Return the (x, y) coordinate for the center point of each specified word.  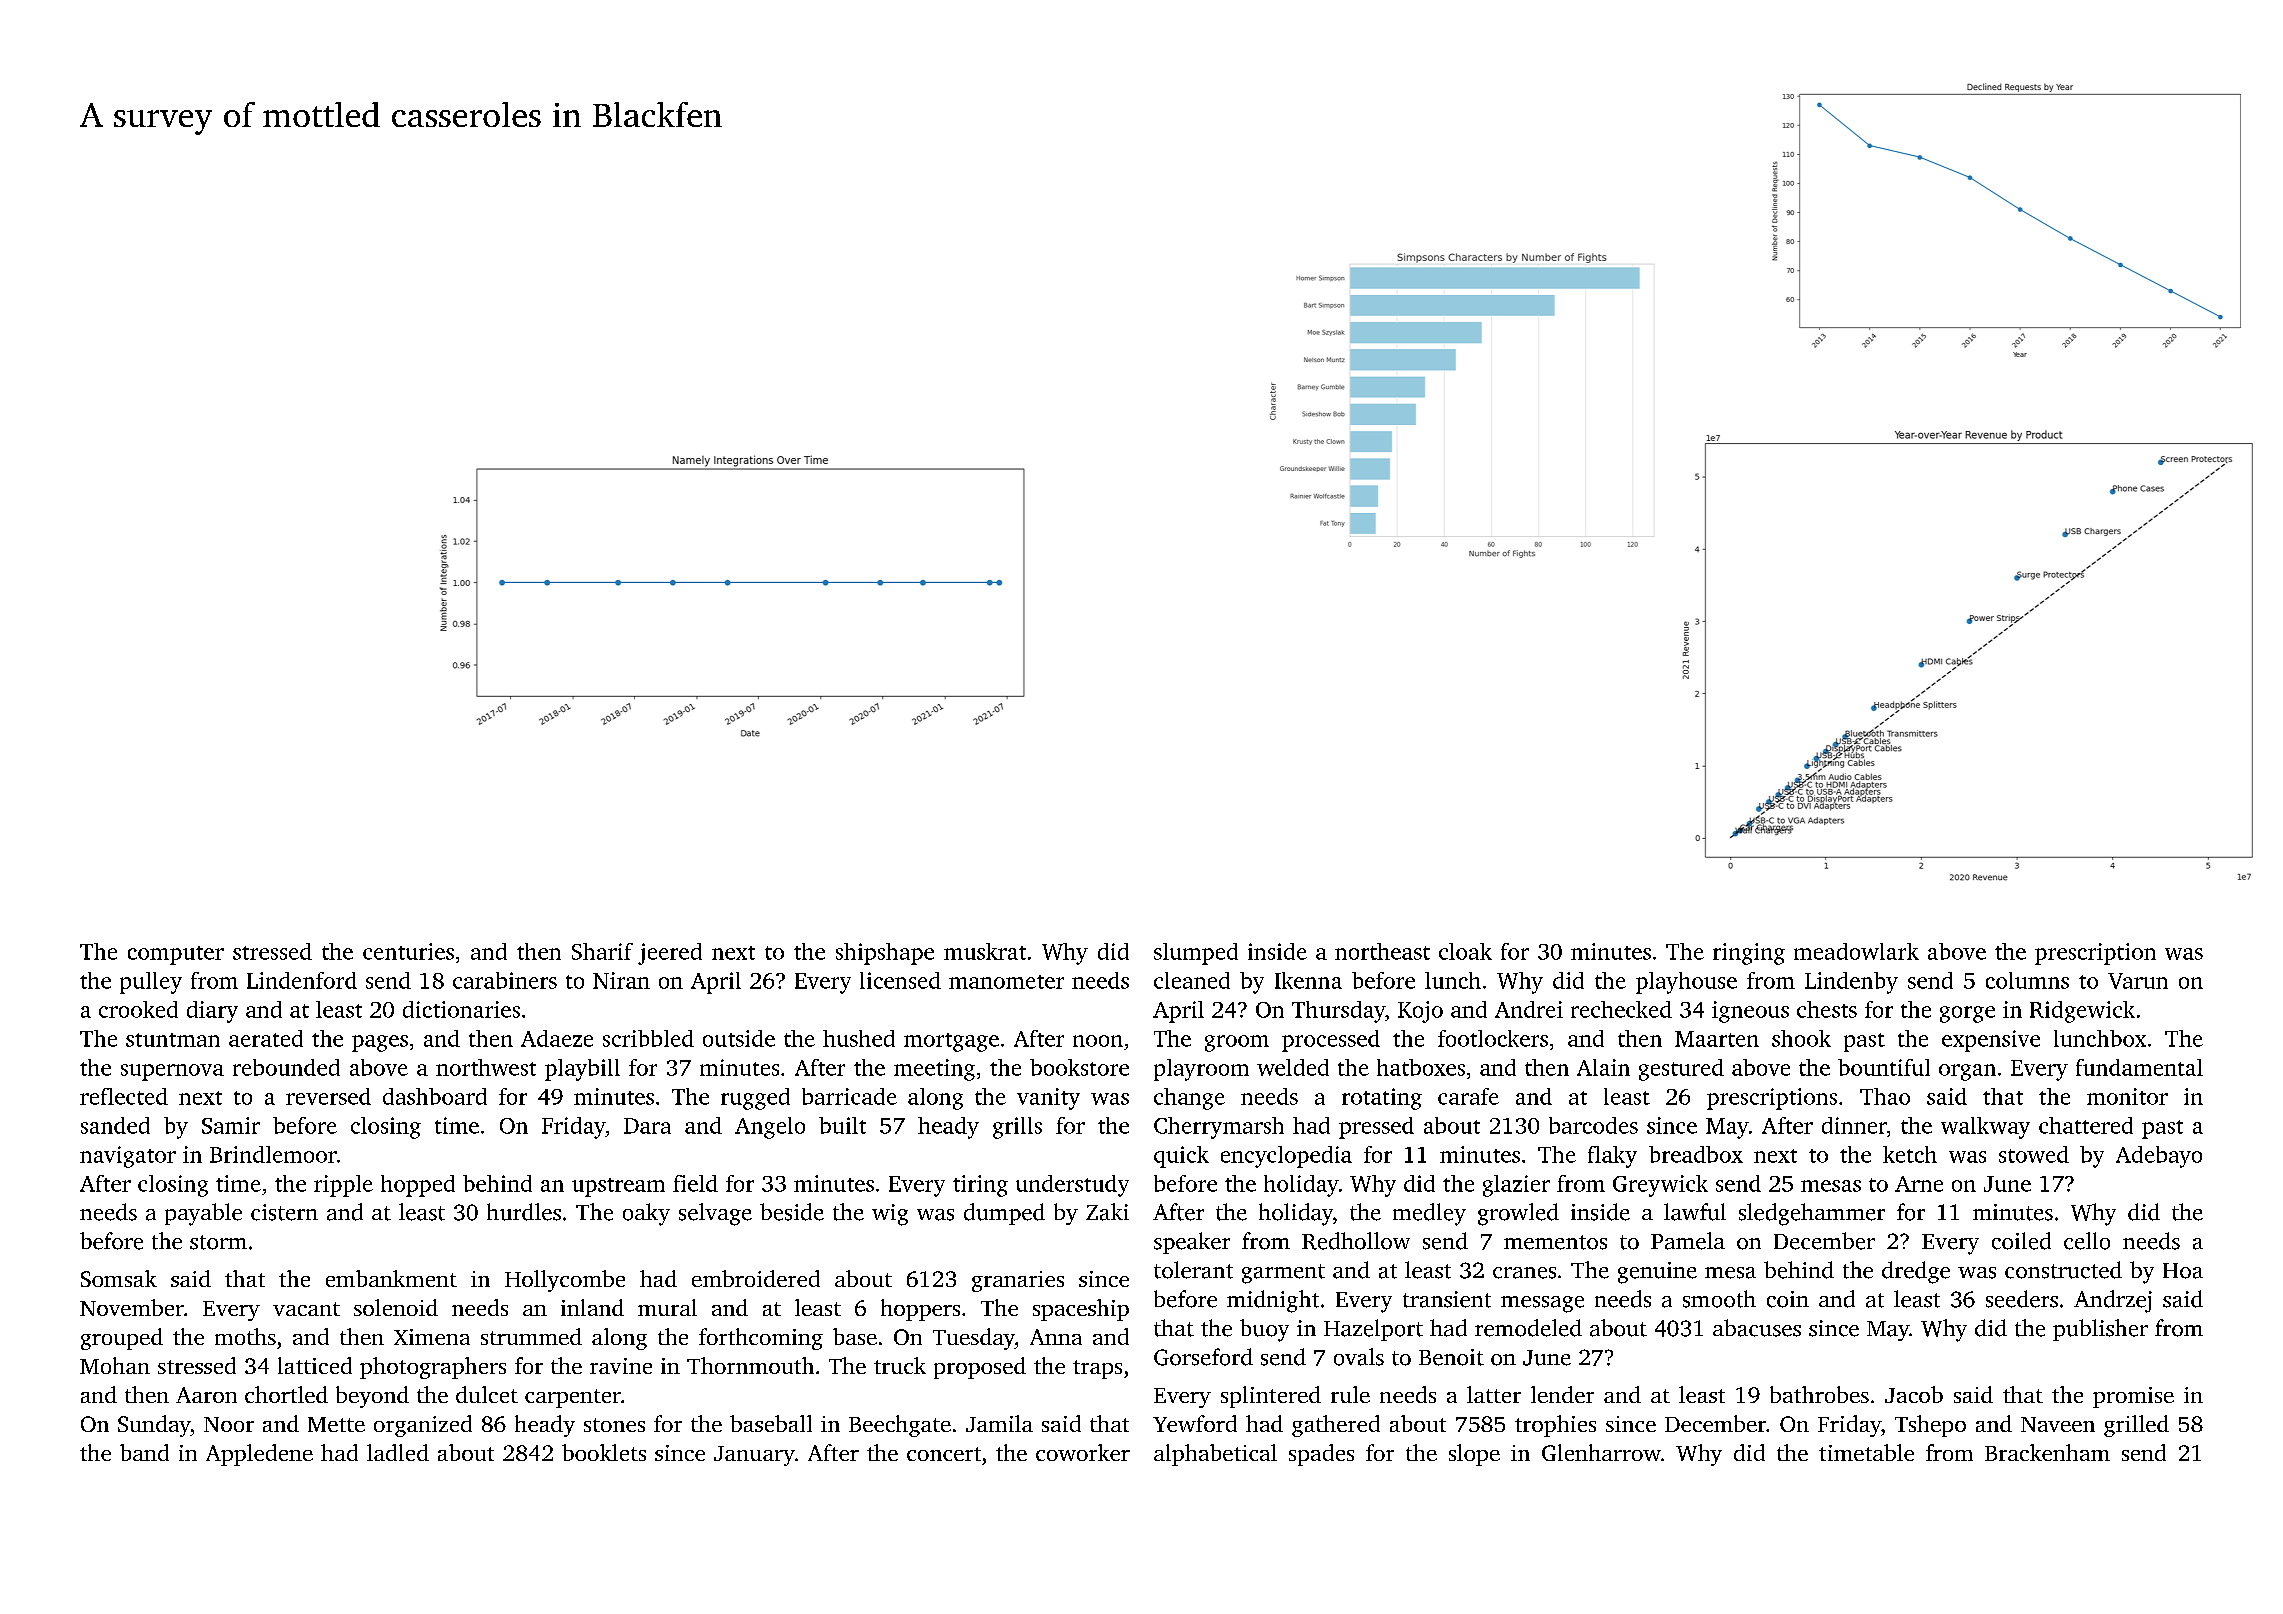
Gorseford (1203, 1357)
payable (203, 1214)
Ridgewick (2082, 1012)
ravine (621, 1366)
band (144, 1452)
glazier (1516, 1186)
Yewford (1195, 1423)
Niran (621, 980)
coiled (2021, 1241)
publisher (2100, 1330)
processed (1331, 1041)
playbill (582, 1070)
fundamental (2139, 1067)
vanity (1048, 1099)
